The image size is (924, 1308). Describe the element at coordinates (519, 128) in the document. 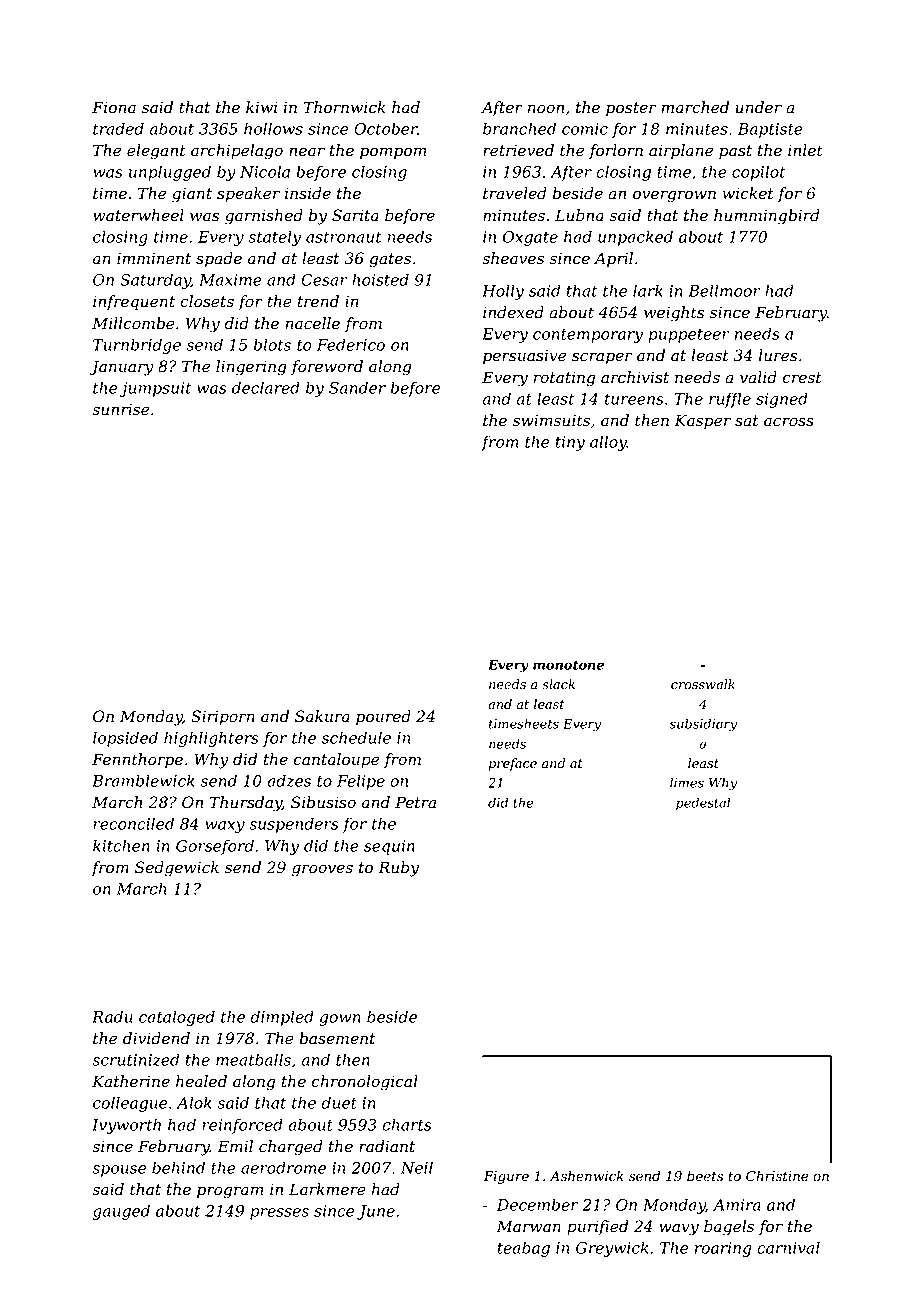

I see `branched` at that location.
